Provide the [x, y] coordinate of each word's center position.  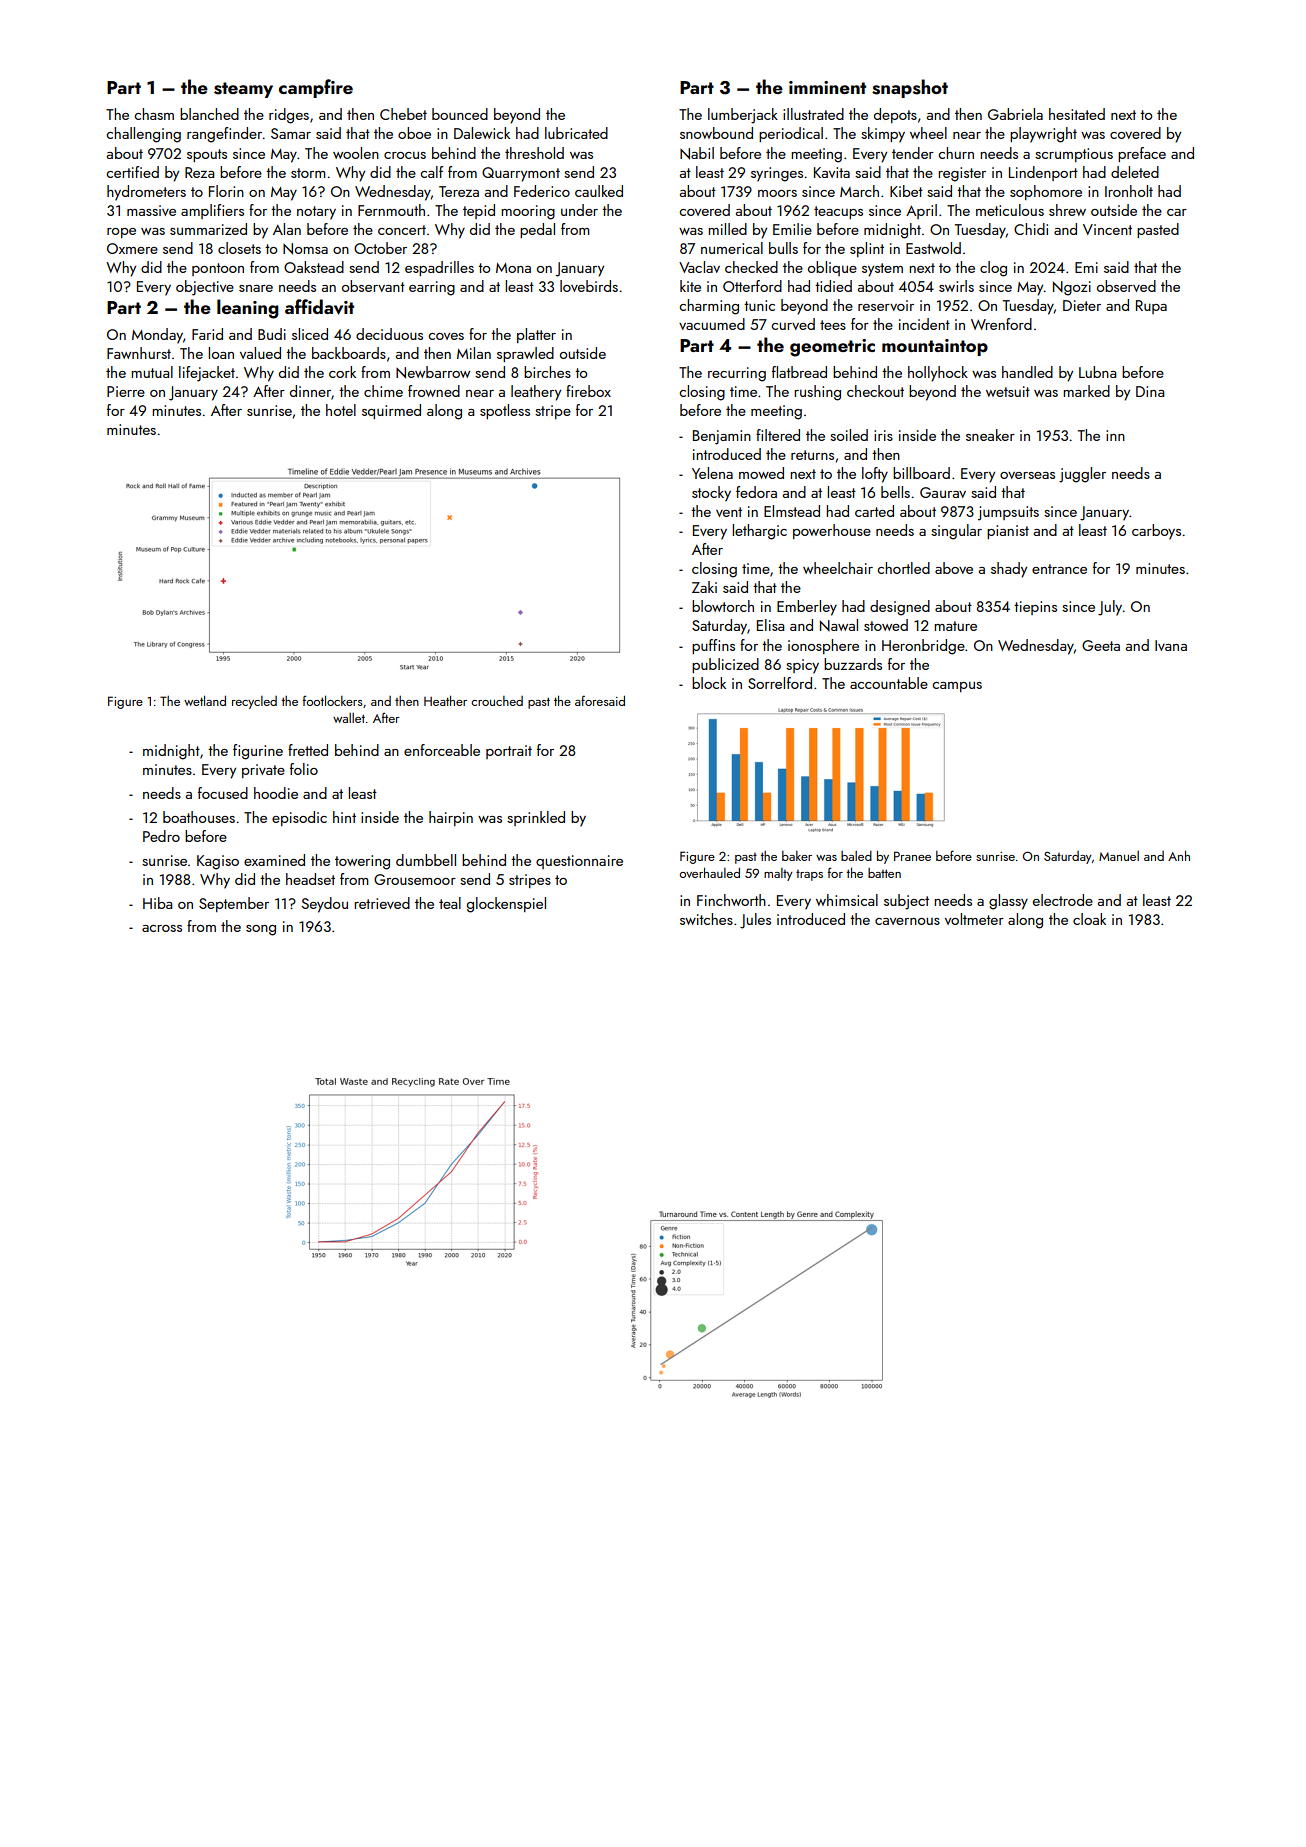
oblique [832, 268]
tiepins [1035, 608]
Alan [287, 229]
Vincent [1107, 229]
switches [706, 919]
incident [924, 324]
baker [797, 856]
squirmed [391, 411]
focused [223, 793]
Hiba [157, 903]
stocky [711, 494]
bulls [783, 248]
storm [308, 173]
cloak [1089, 919]
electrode [1063, 900]
